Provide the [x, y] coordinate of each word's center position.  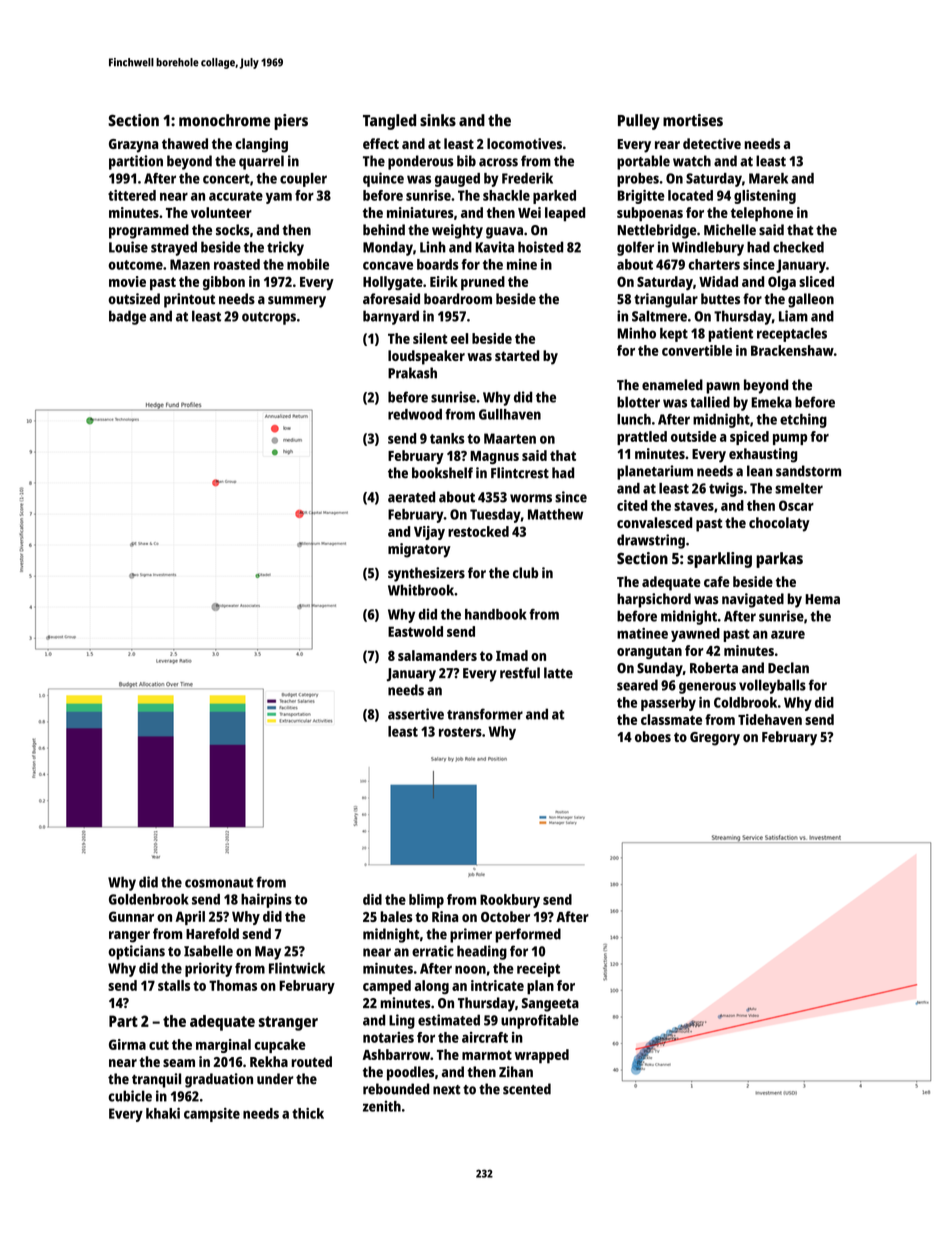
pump [790, 439]
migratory [419, 550]
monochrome [224, 120]
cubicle [130, 1096]
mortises [693, 120]
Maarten [510, 438]
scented [527, 1089]
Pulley [639, 122]
